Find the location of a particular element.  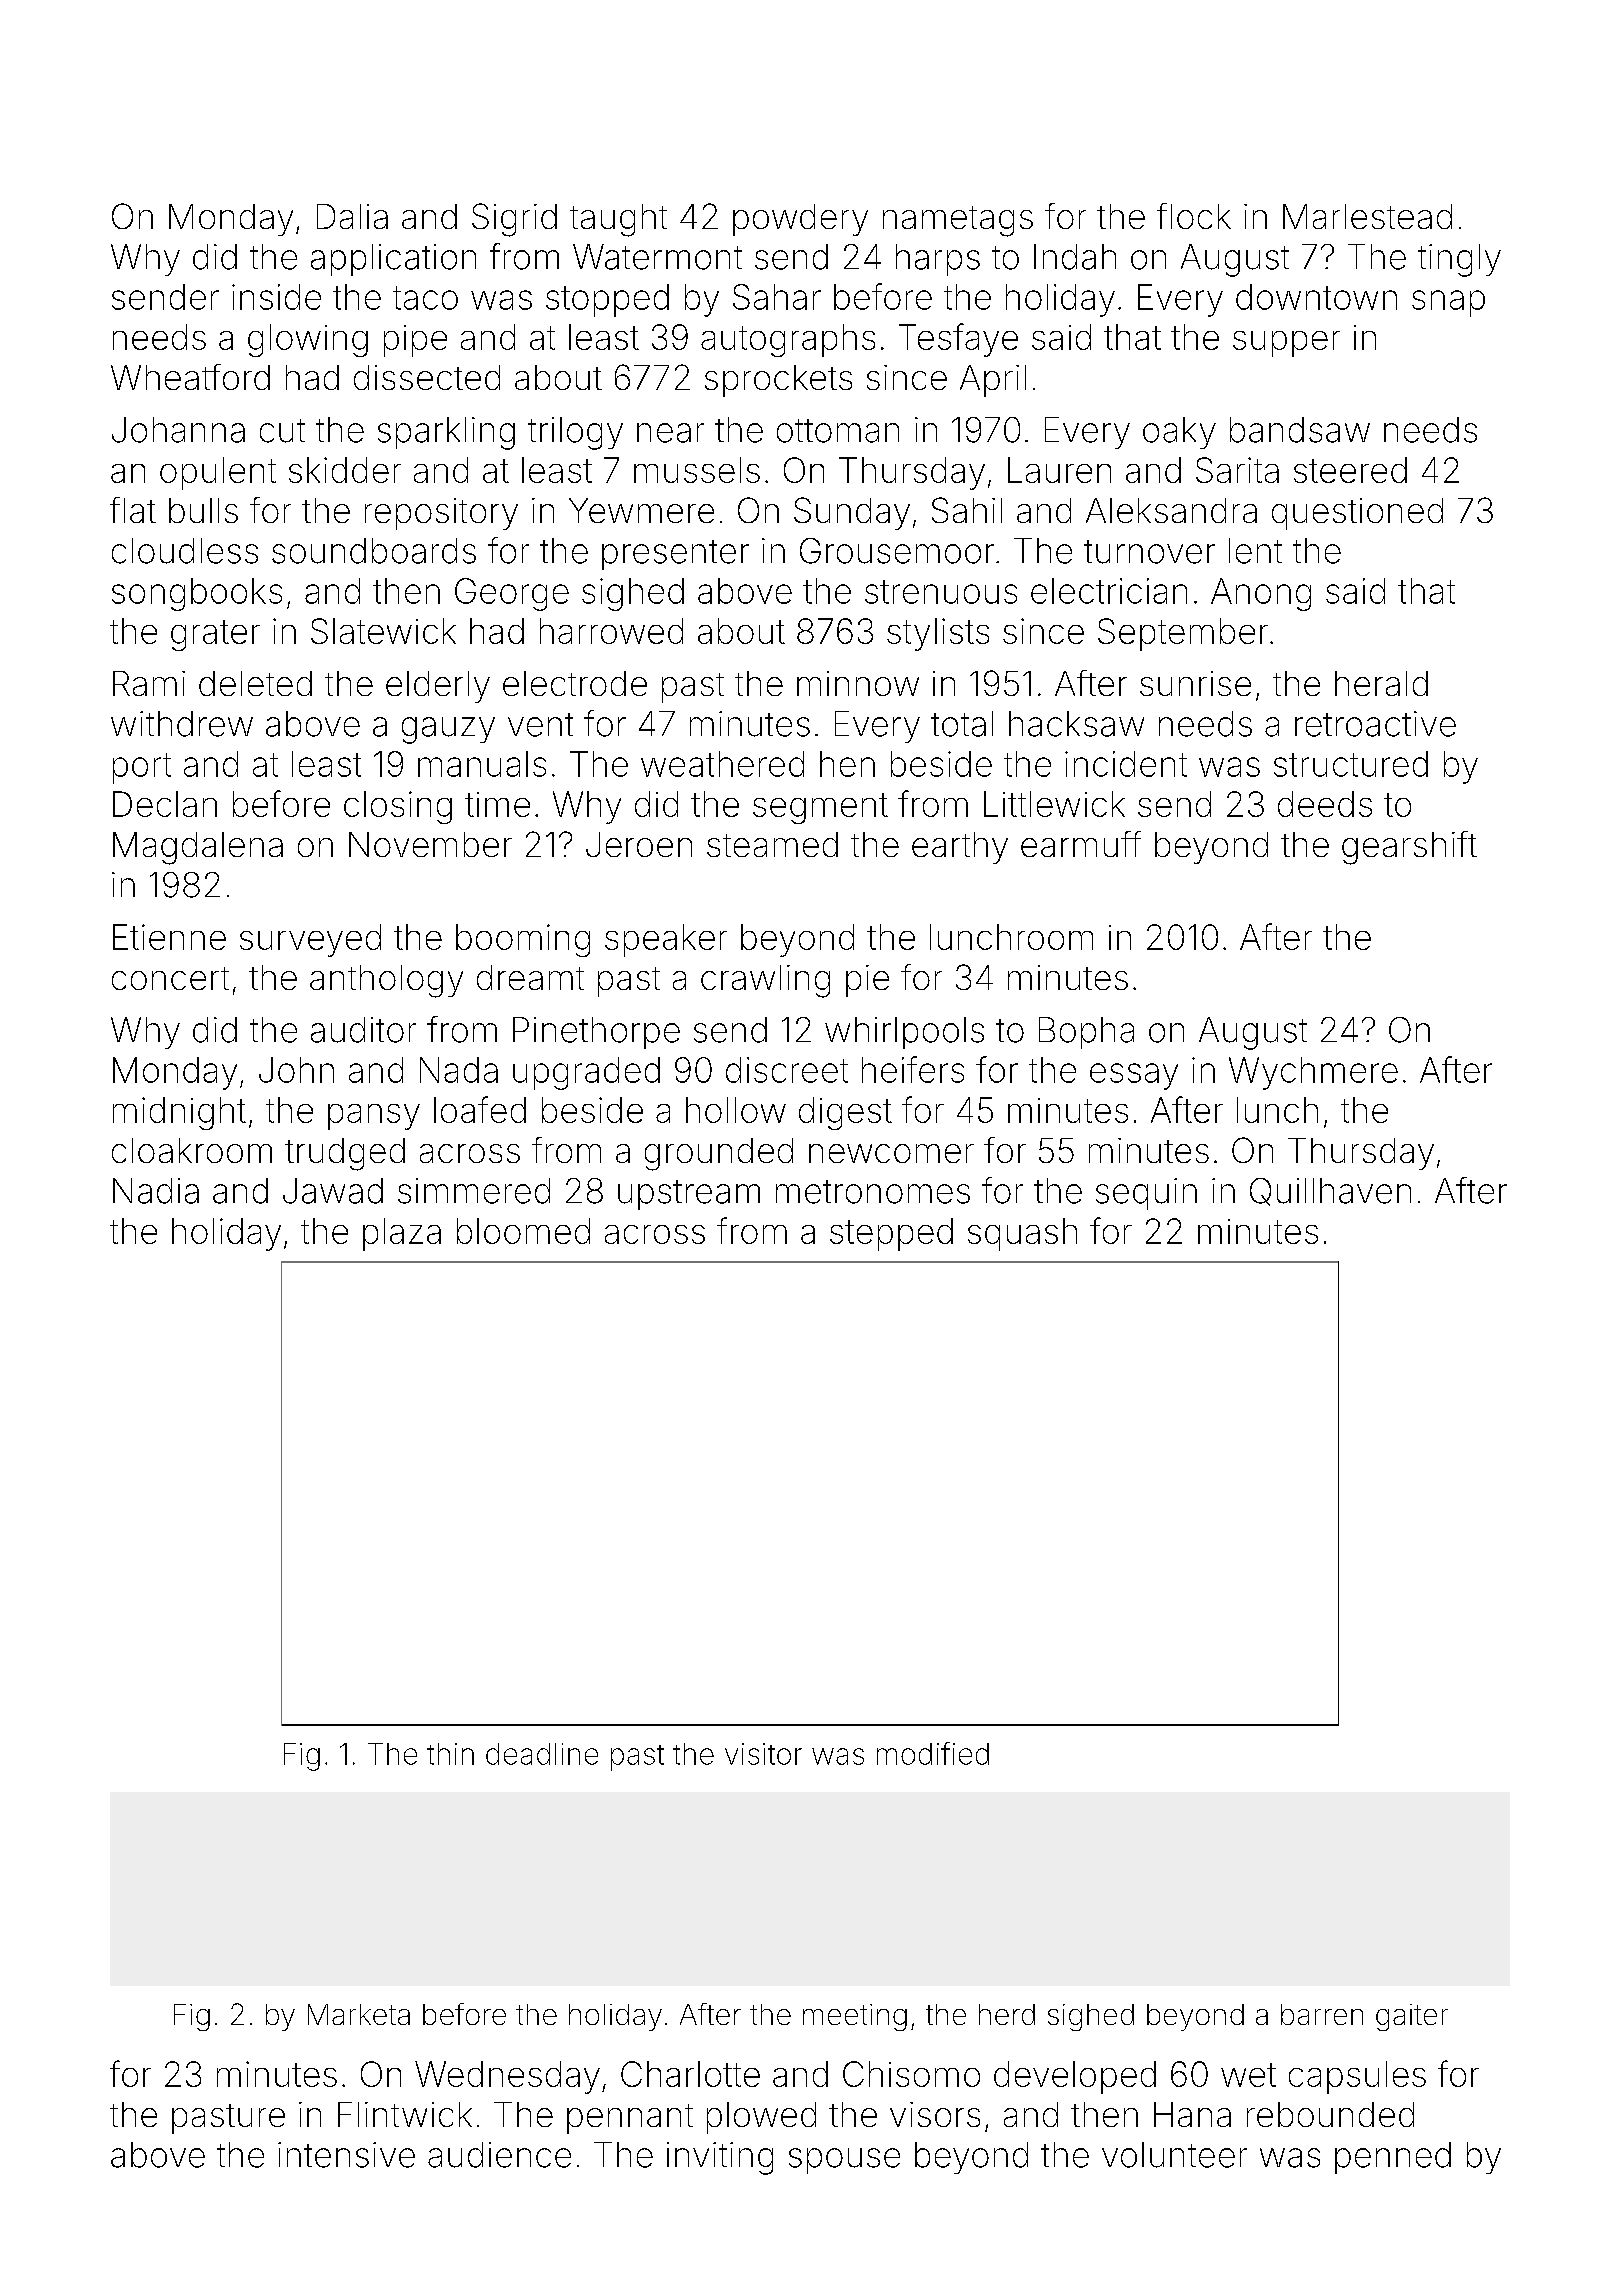

ottoman is located at coordinates (838, 431).
